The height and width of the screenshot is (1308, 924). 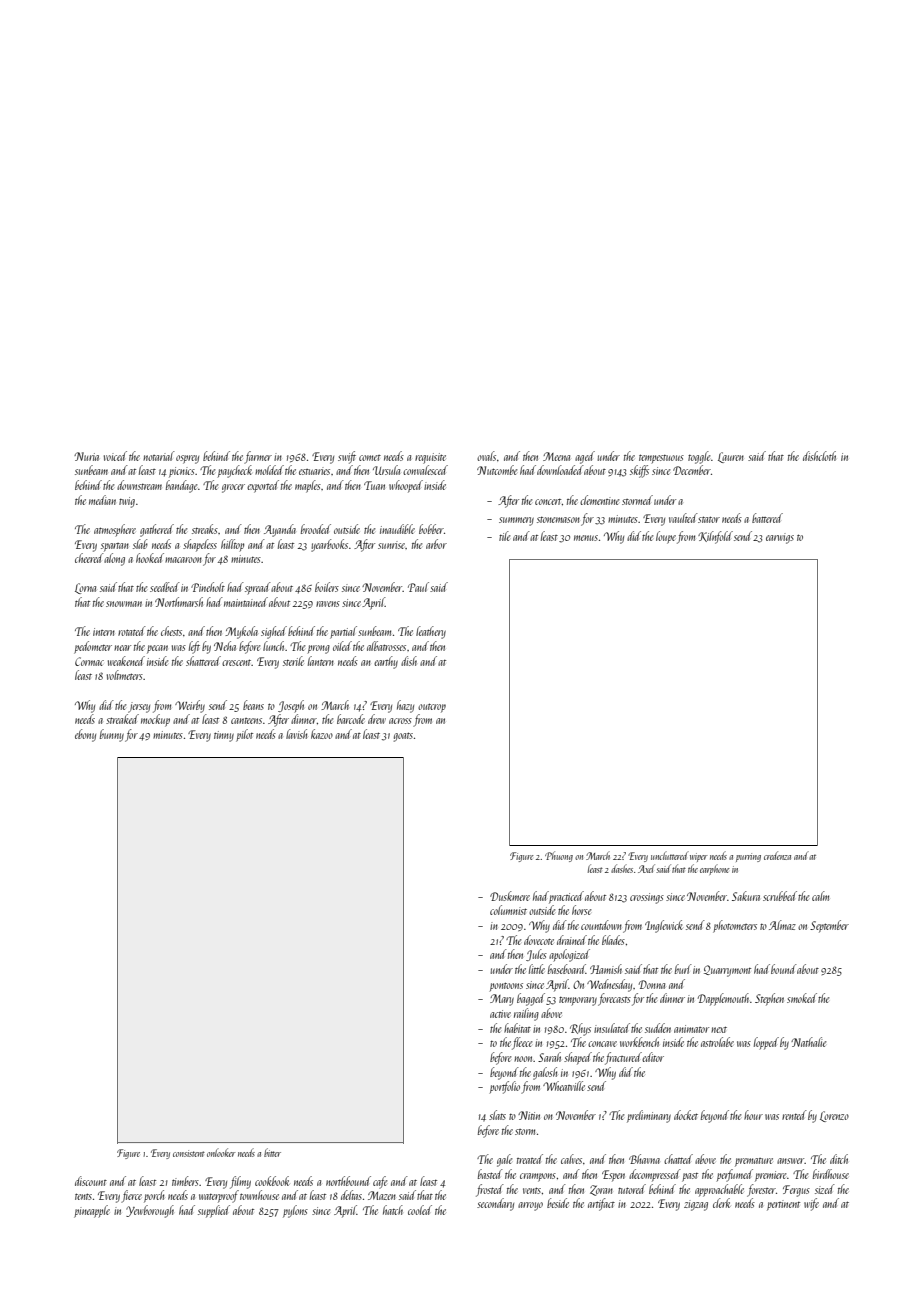 I want to click on tile, so click(x=504, y=536).
